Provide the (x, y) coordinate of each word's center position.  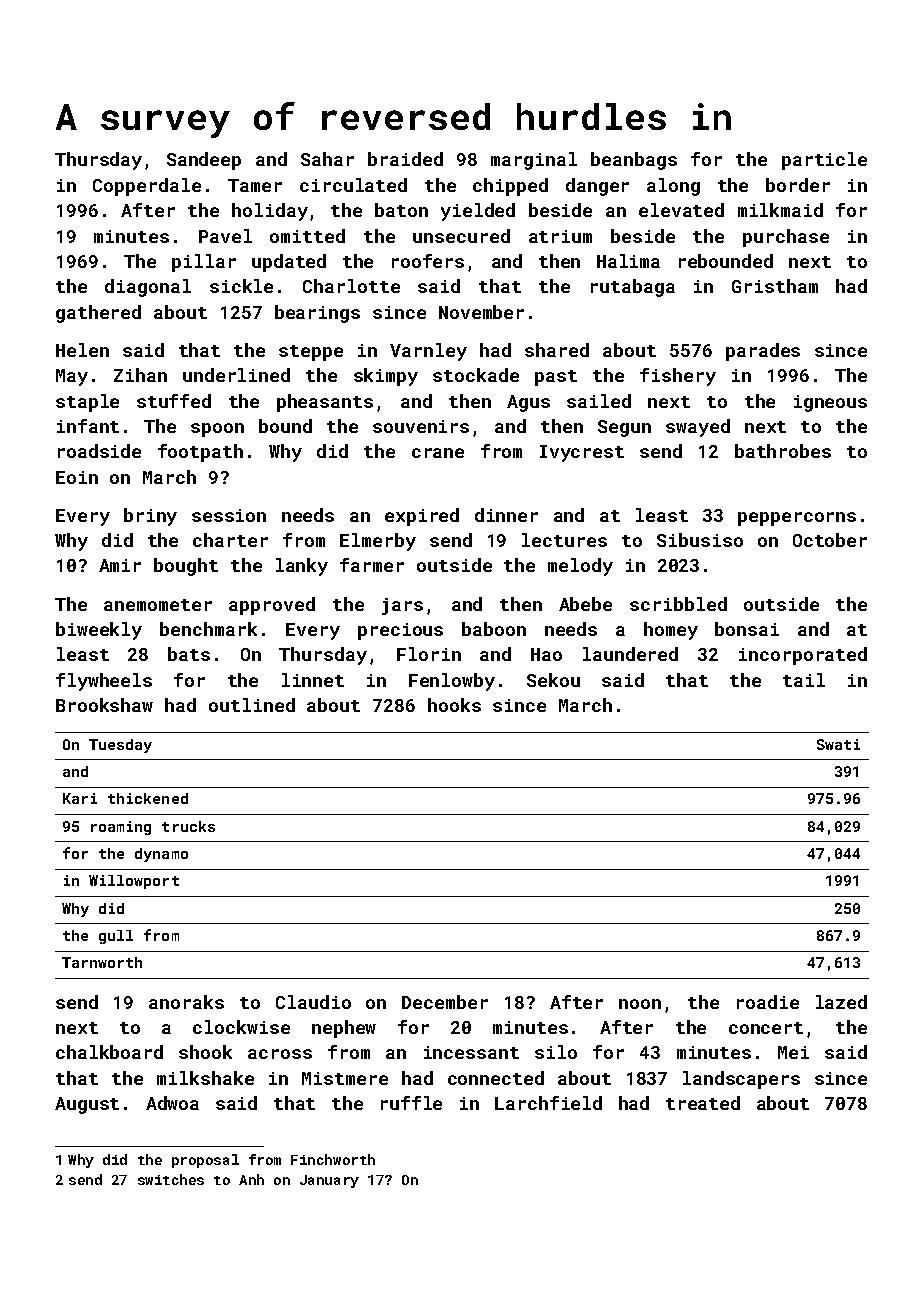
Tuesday (120, 746)
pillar (204, 263)
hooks (454, 705)
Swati (838, 744)
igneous (830, 403)
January (329, 1181)
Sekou (553, 680)
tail (804, 680)
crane (438, 453)
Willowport (134, 882)
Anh (251, 1179)
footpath (200, 453)
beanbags (634, 161)
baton (401, 210)
